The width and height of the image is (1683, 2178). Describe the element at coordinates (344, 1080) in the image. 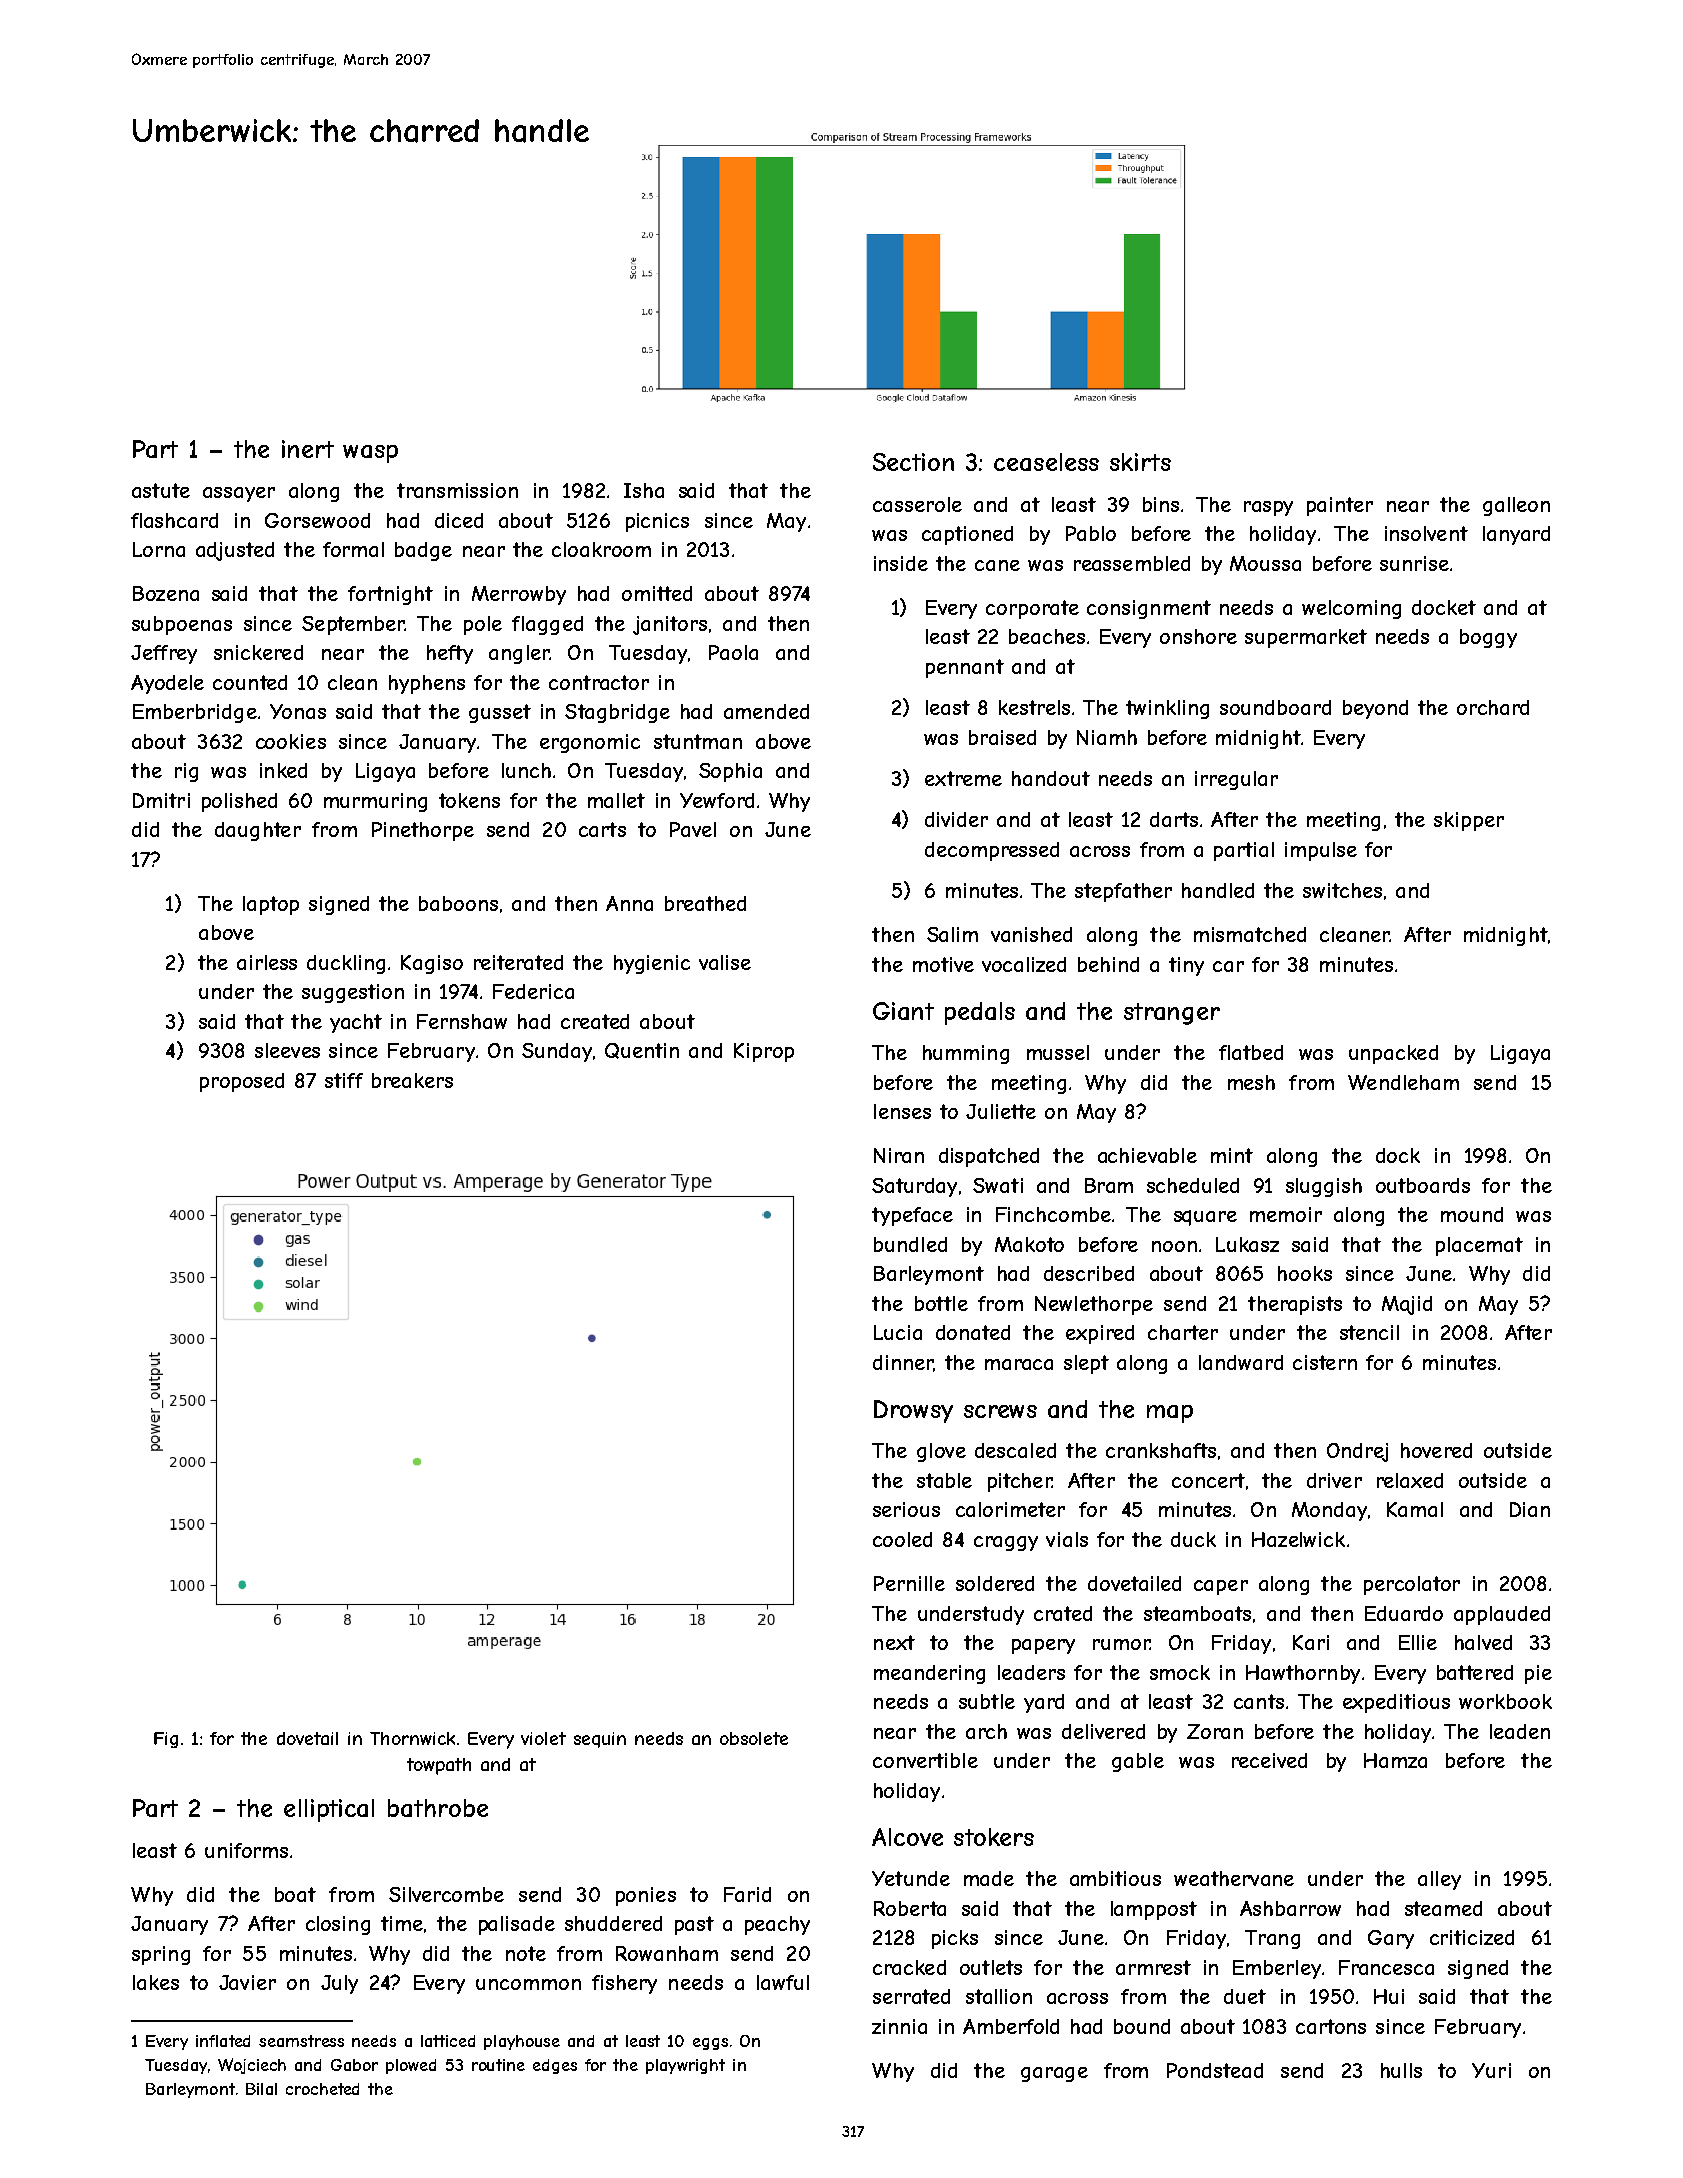

I see `stiff` at that location.
